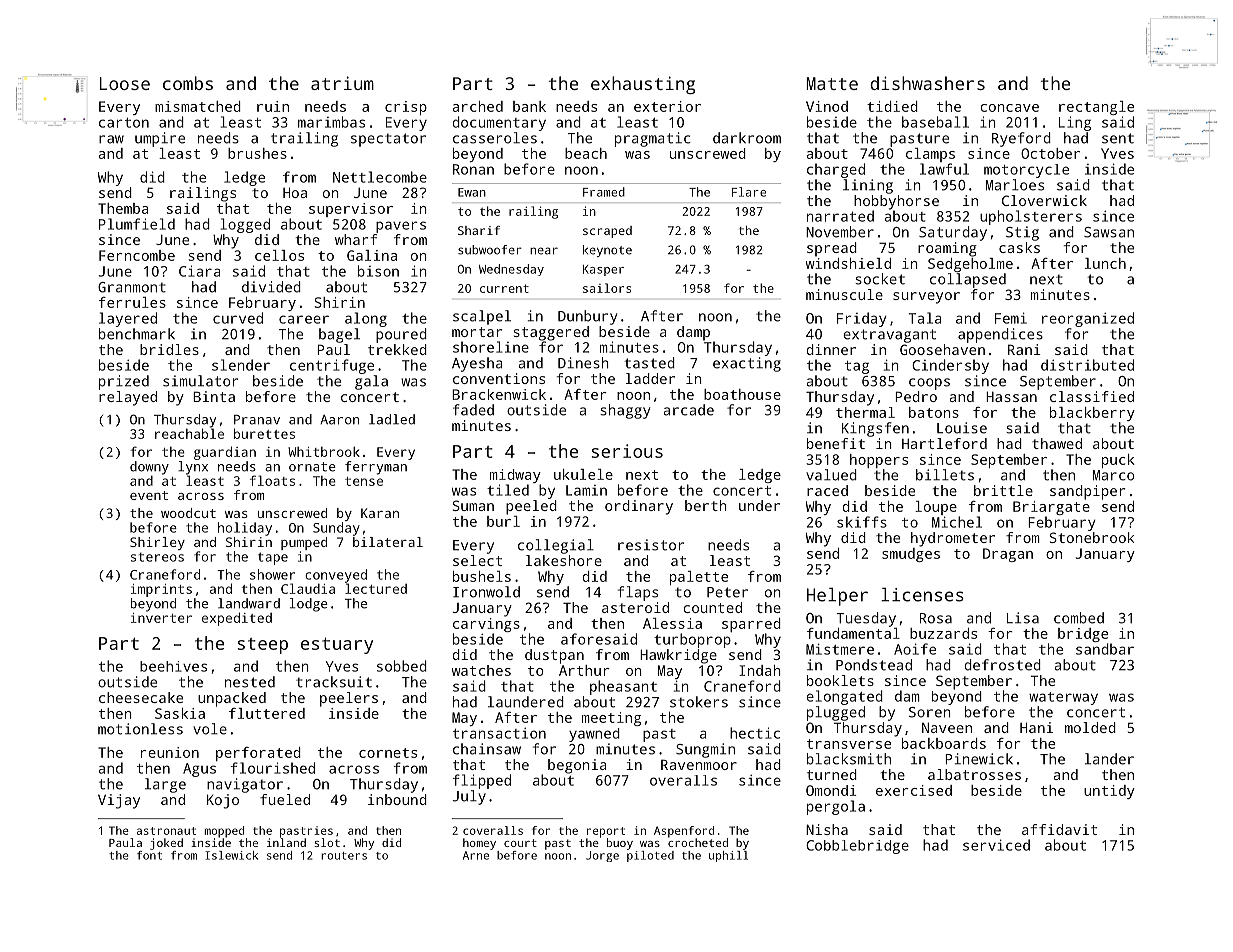 The width and height of the image is (1233, 952). Describe the element at coordinates (1092, 537) in the image. I see `Stonebrook` at that location.
